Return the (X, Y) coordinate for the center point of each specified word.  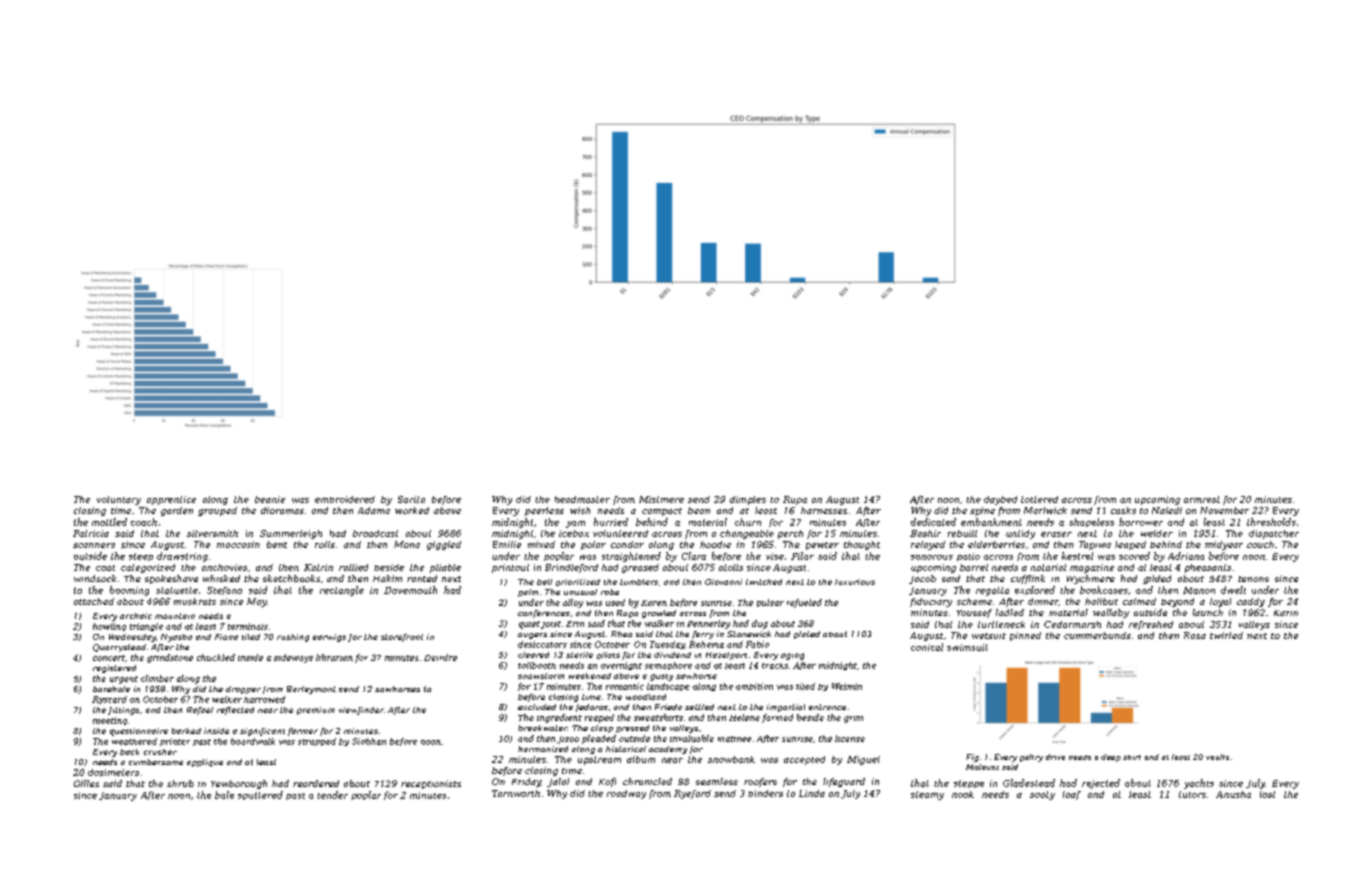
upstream (599, 760)
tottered (1039, 499)
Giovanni (723, 582)
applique (205, 763)
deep (1111, 758)
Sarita (411, 499)
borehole (111, 689)
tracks (775, 666)
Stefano (224, 591)
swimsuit (967, 647)
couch (1260, 544)
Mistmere (661, 499)
